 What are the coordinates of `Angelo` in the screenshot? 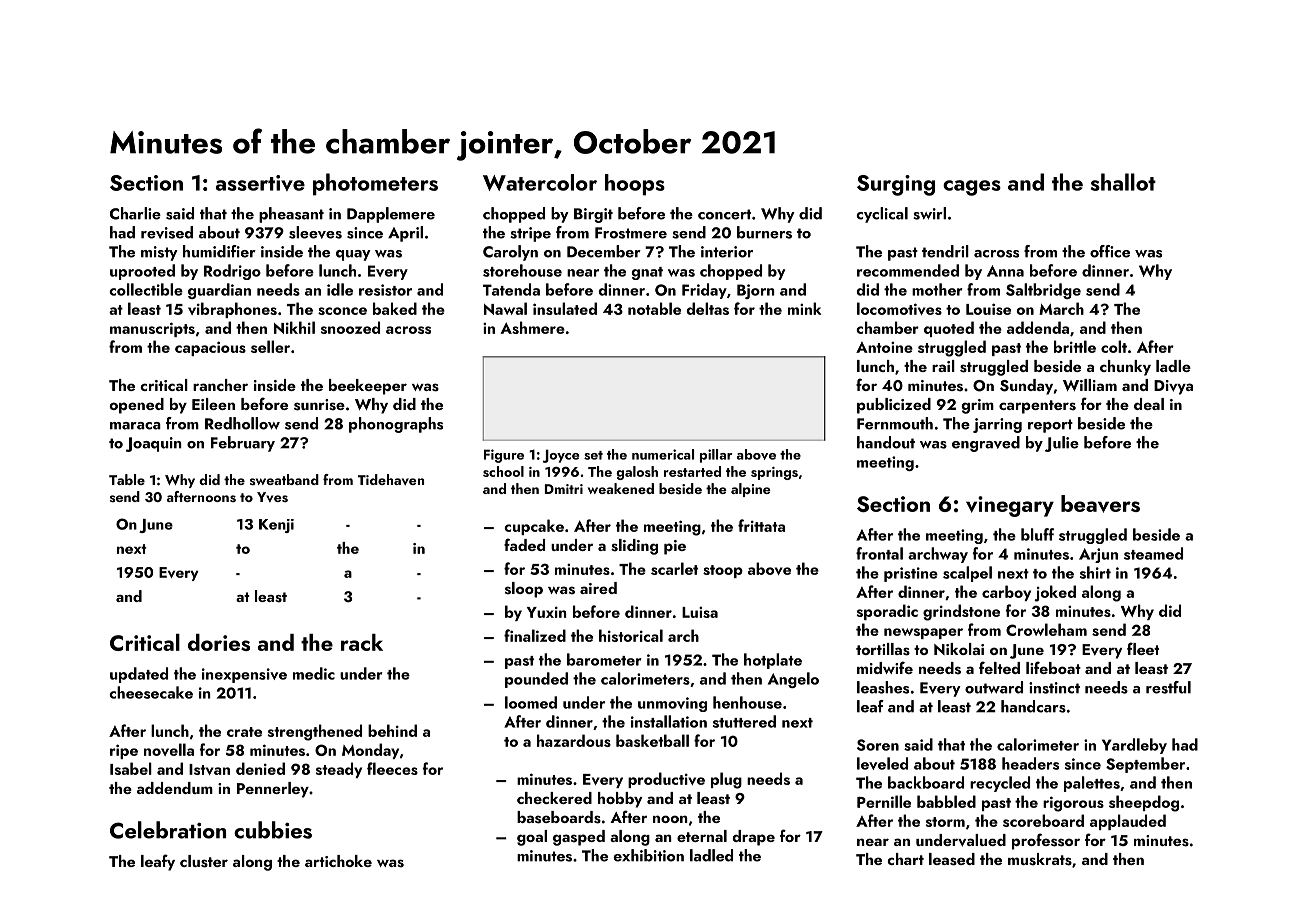 It's located at (793, 680).
